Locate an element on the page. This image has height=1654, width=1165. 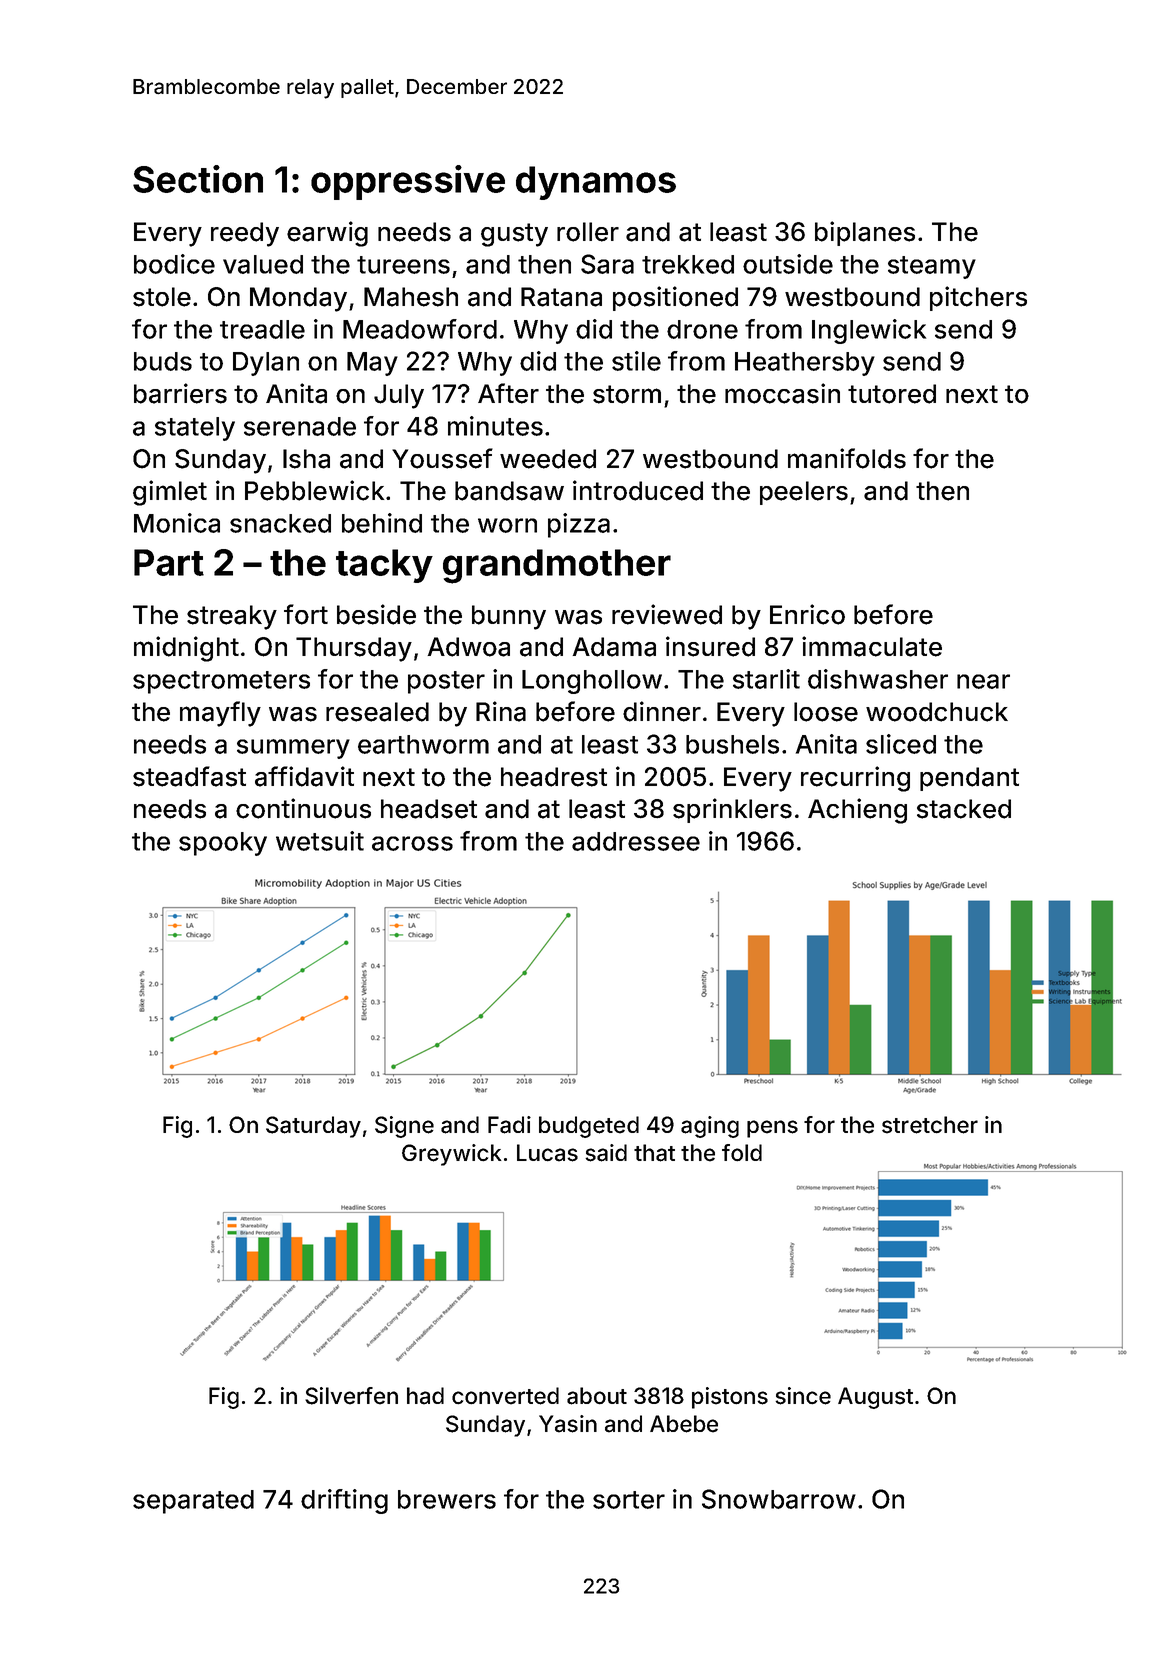
earwig is located at coordinates (327, 234).
